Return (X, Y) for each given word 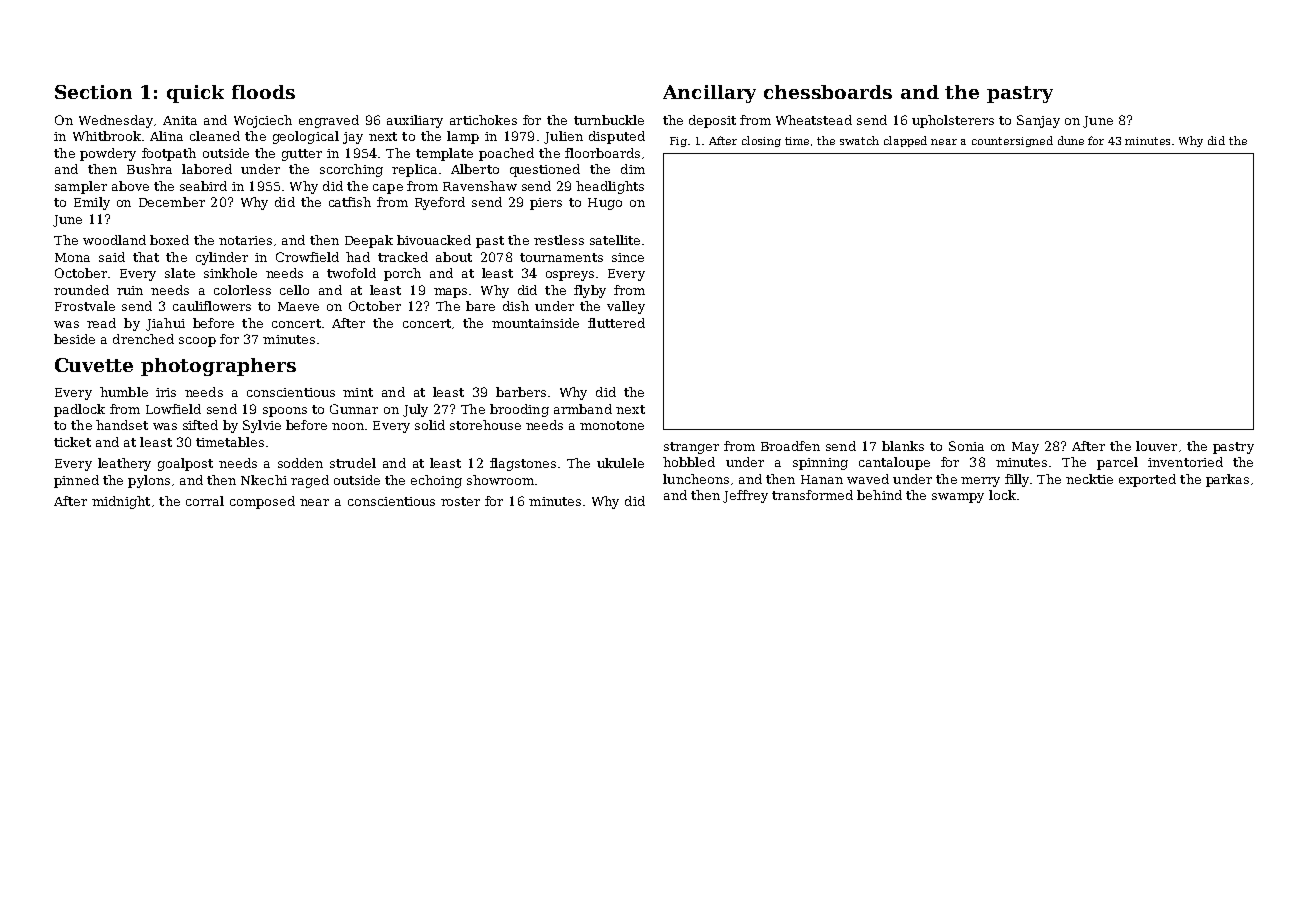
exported (1147, 480)
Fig (678, 142)
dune (1071, 140)
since (628, 257)
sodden (300, 463)
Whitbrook (107, 136)
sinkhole (230, 273)
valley (626, 307)
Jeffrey (745, 496)
